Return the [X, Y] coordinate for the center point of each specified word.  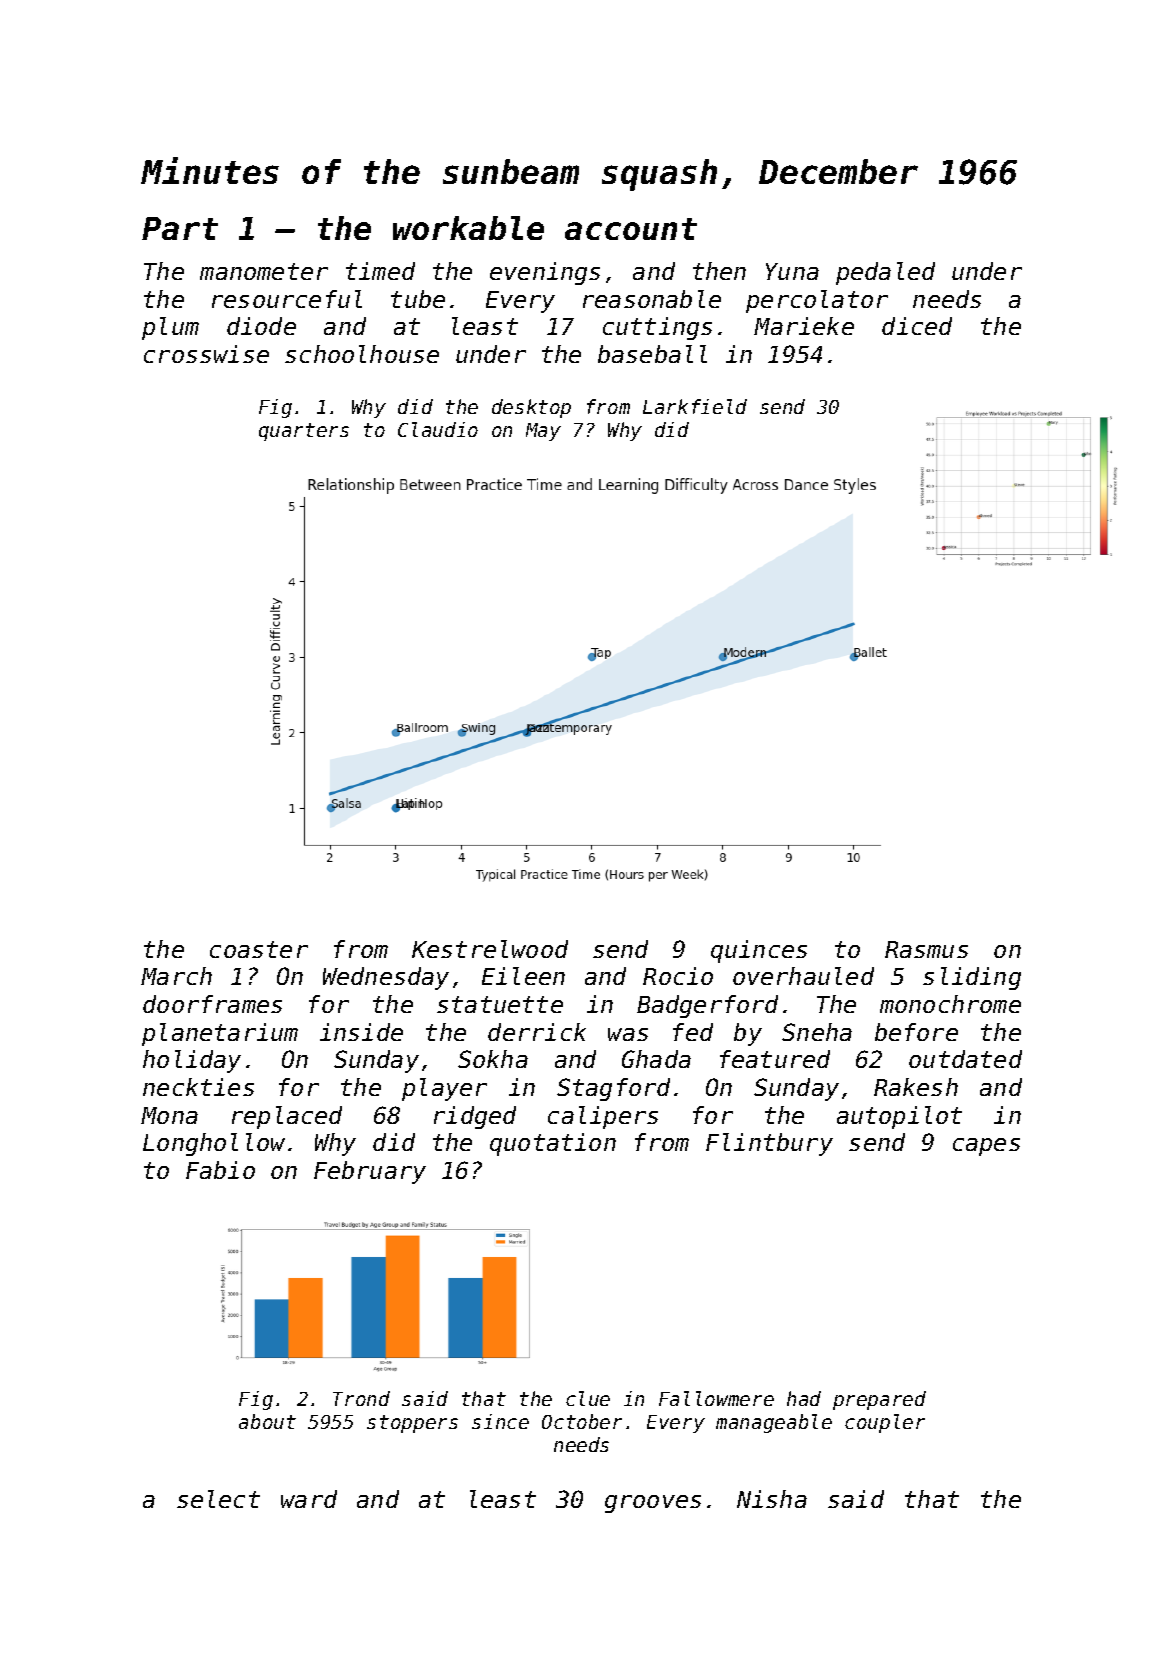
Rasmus [926, 949]
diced [917, 326]
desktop [531, 408]
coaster [259, 949]
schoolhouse [362, 354]
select [218, 1499]
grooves [653, 1504]
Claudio [438, 429]
